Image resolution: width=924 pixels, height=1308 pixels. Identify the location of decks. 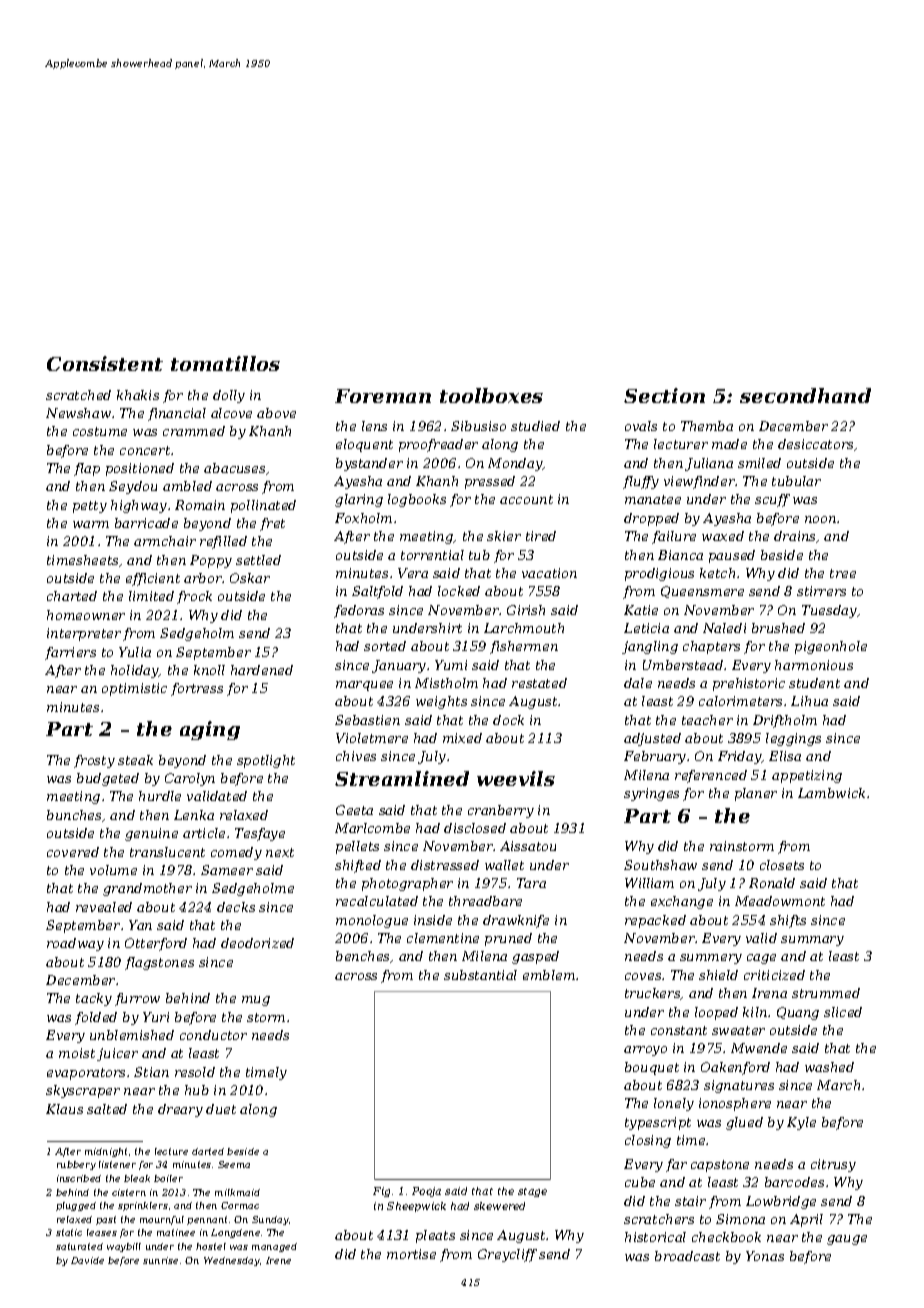
(236, 907).
